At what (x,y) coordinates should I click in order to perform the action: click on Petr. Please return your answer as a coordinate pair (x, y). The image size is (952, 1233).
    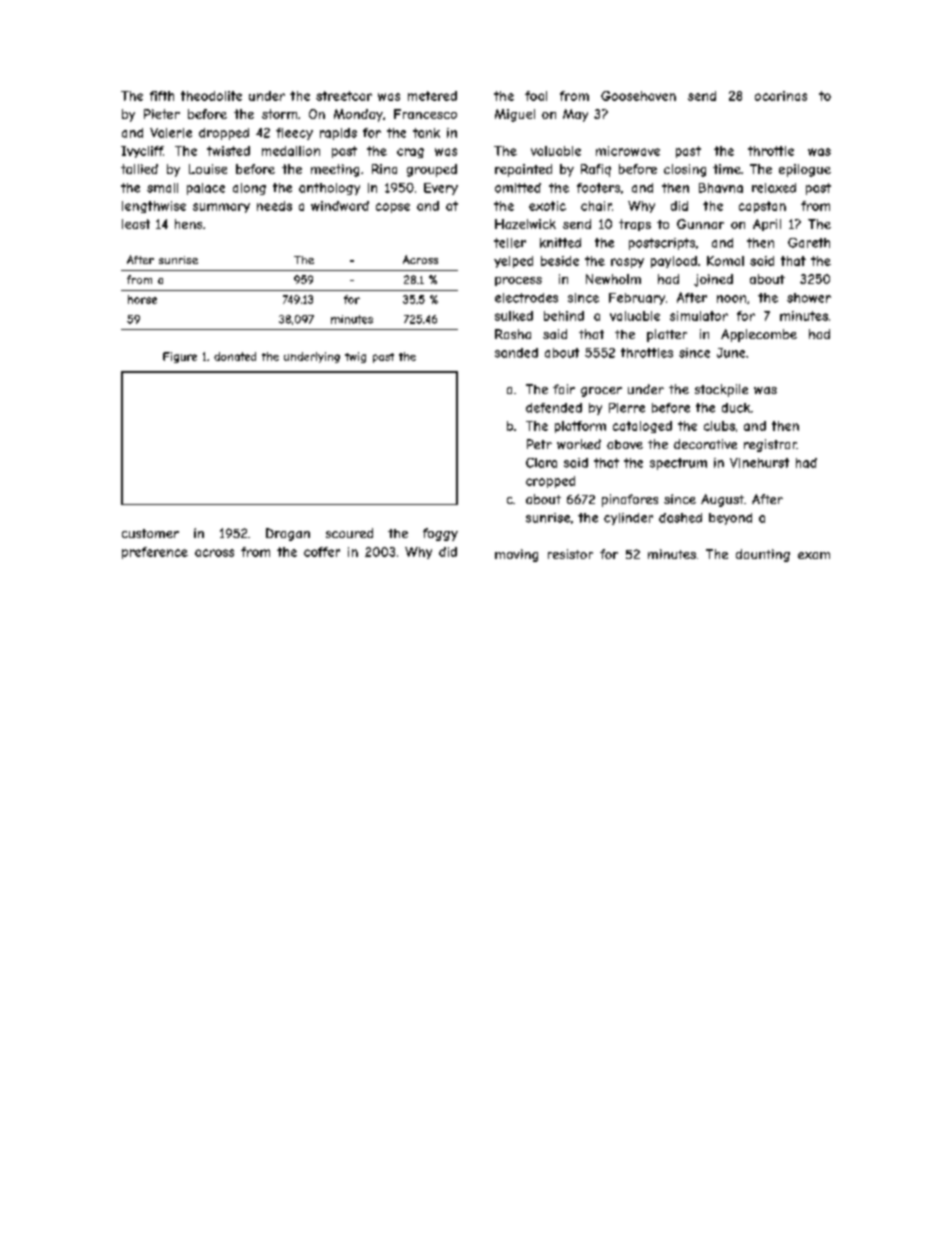
    Looking at the image, I should click on (539, 444).
